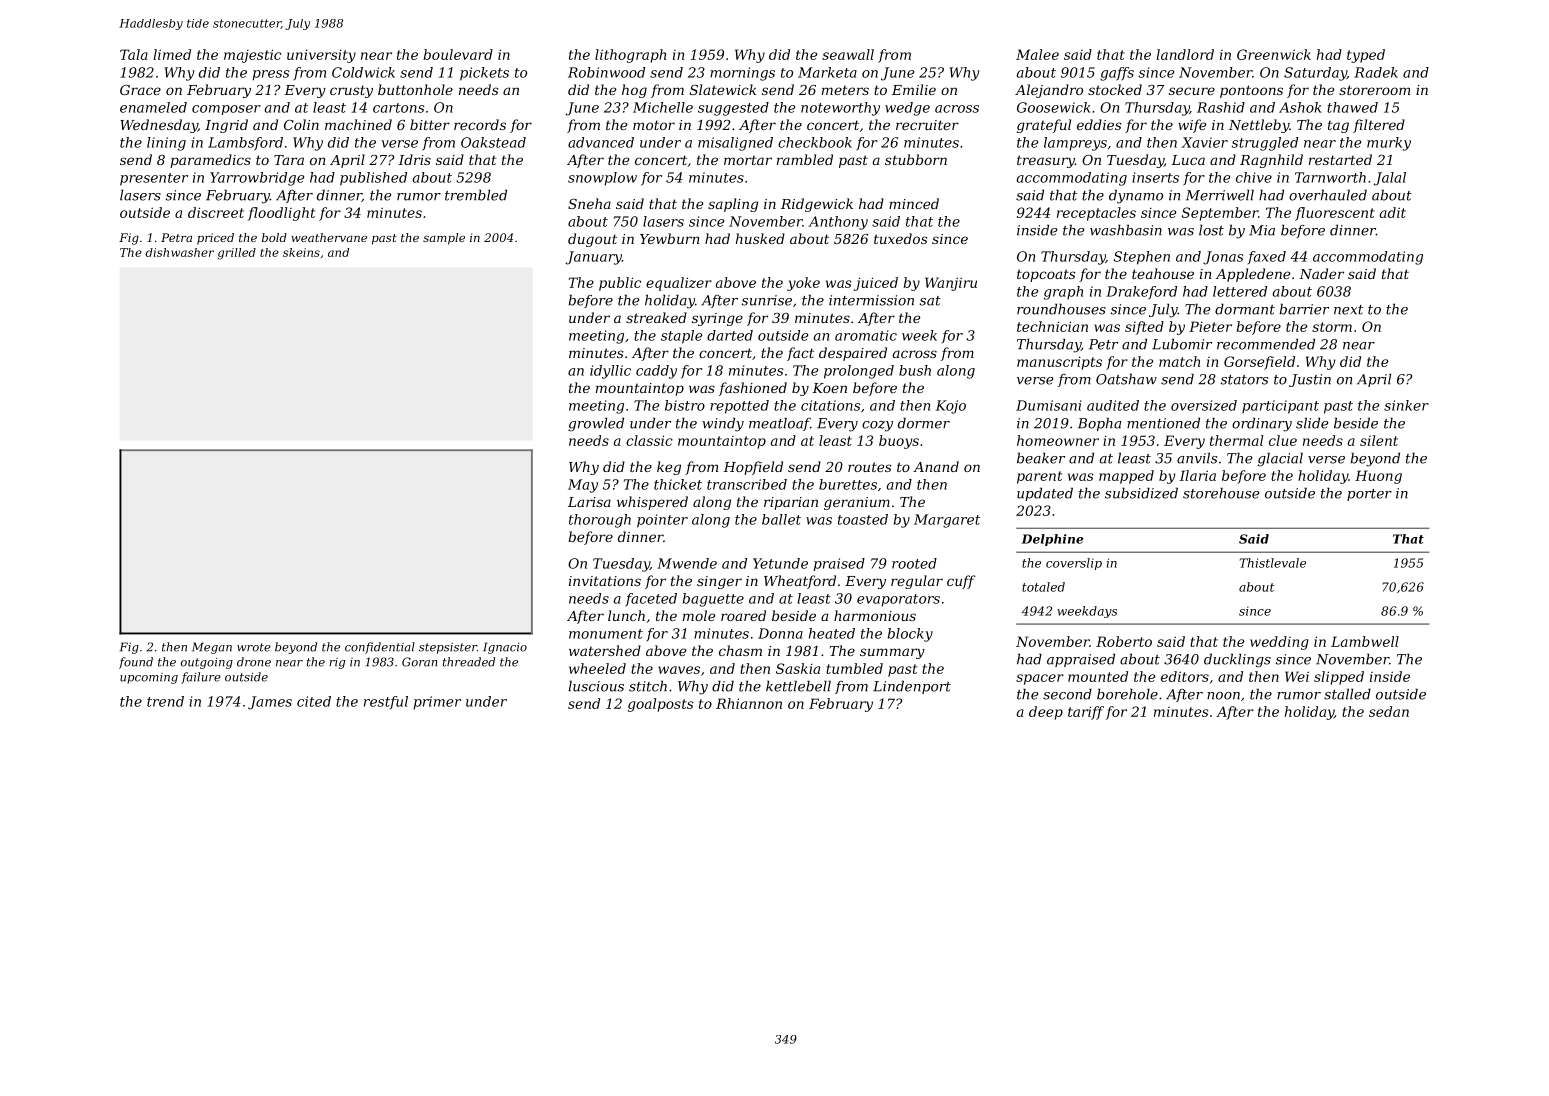  I want to click on James, so click(270, 703).
